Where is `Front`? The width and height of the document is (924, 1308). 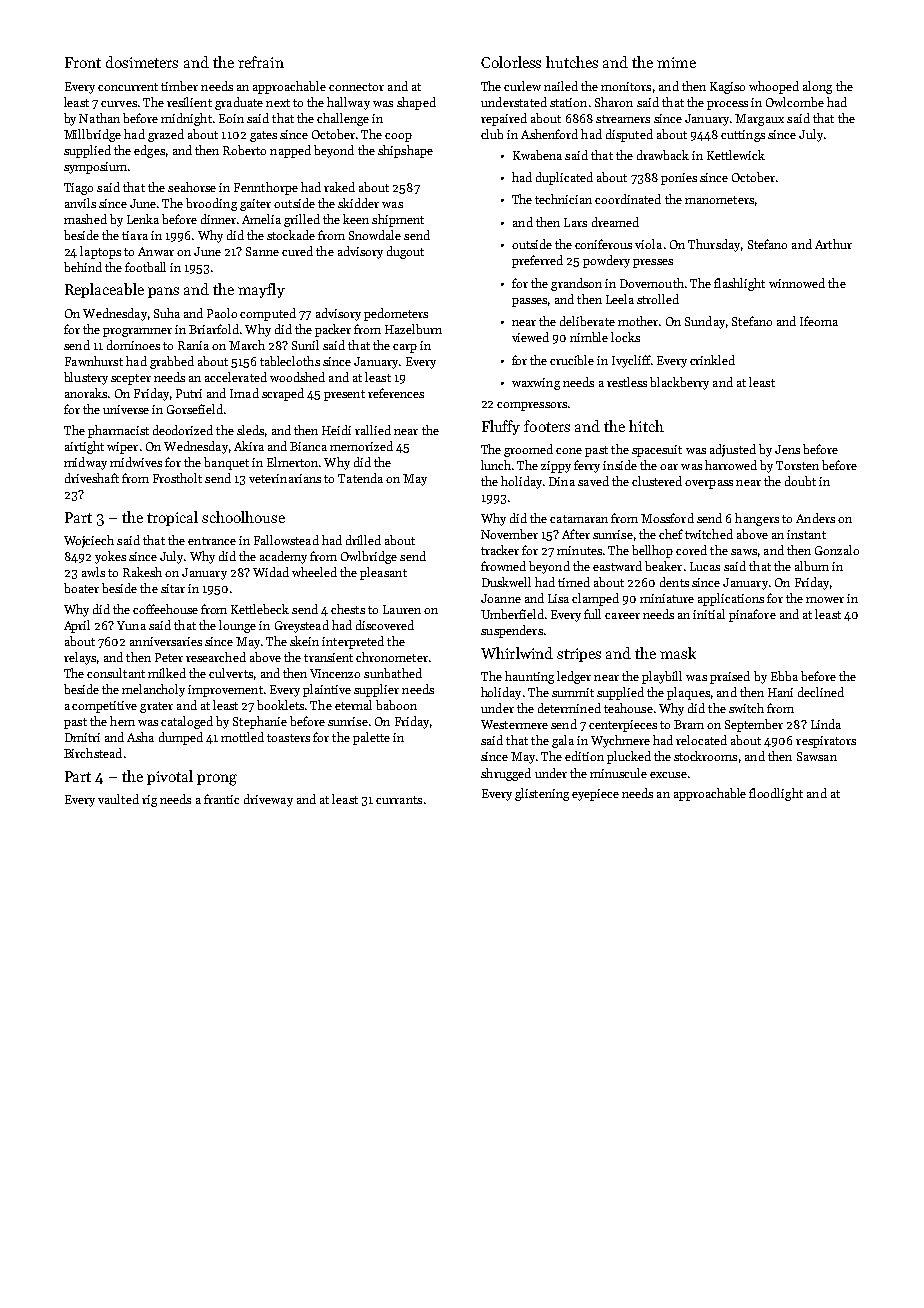 Front is located at coordinates (83, 62).
